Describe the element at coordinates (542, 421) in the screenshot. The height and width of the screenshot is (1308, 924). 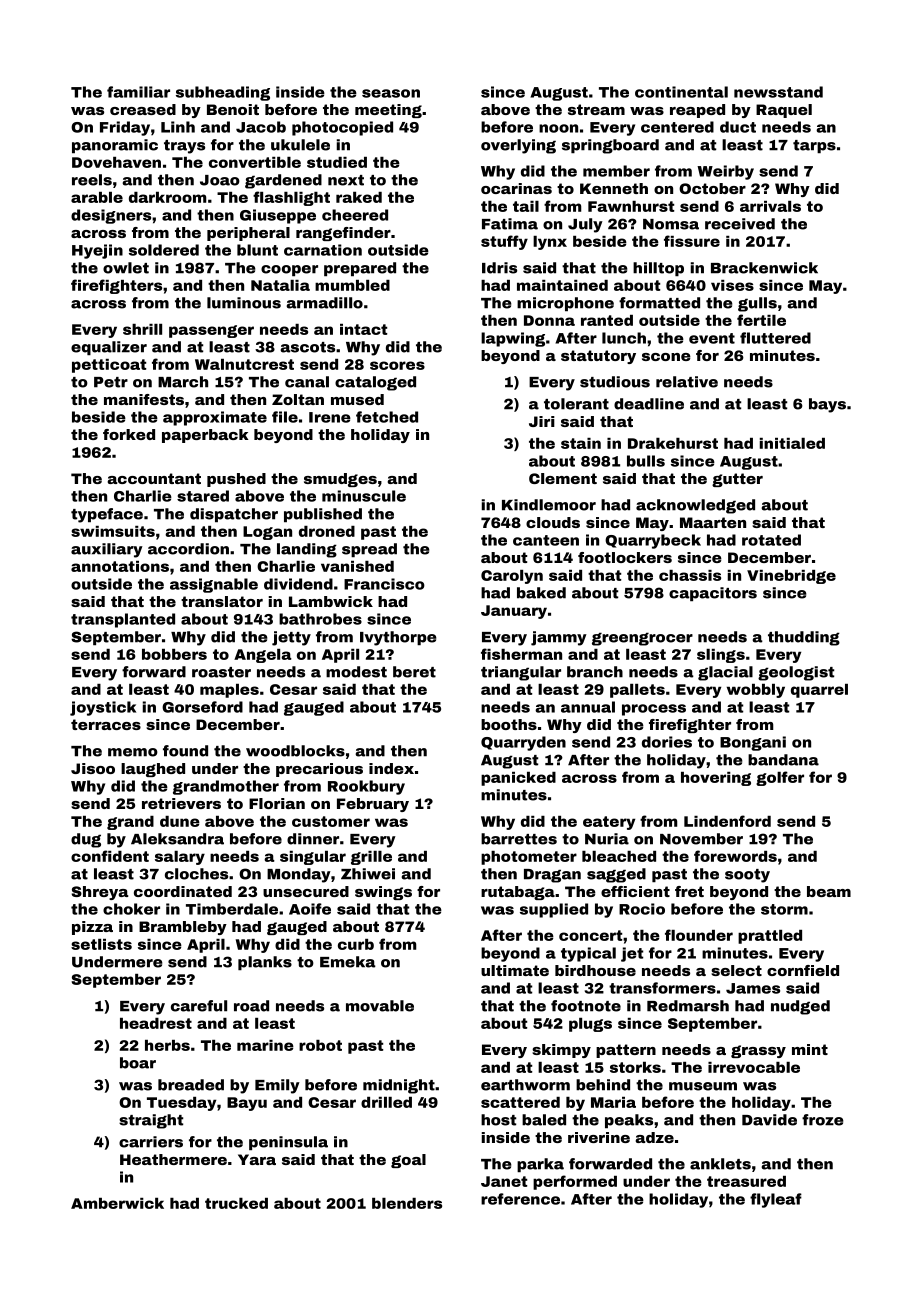
I see `Jiri` at that location.
